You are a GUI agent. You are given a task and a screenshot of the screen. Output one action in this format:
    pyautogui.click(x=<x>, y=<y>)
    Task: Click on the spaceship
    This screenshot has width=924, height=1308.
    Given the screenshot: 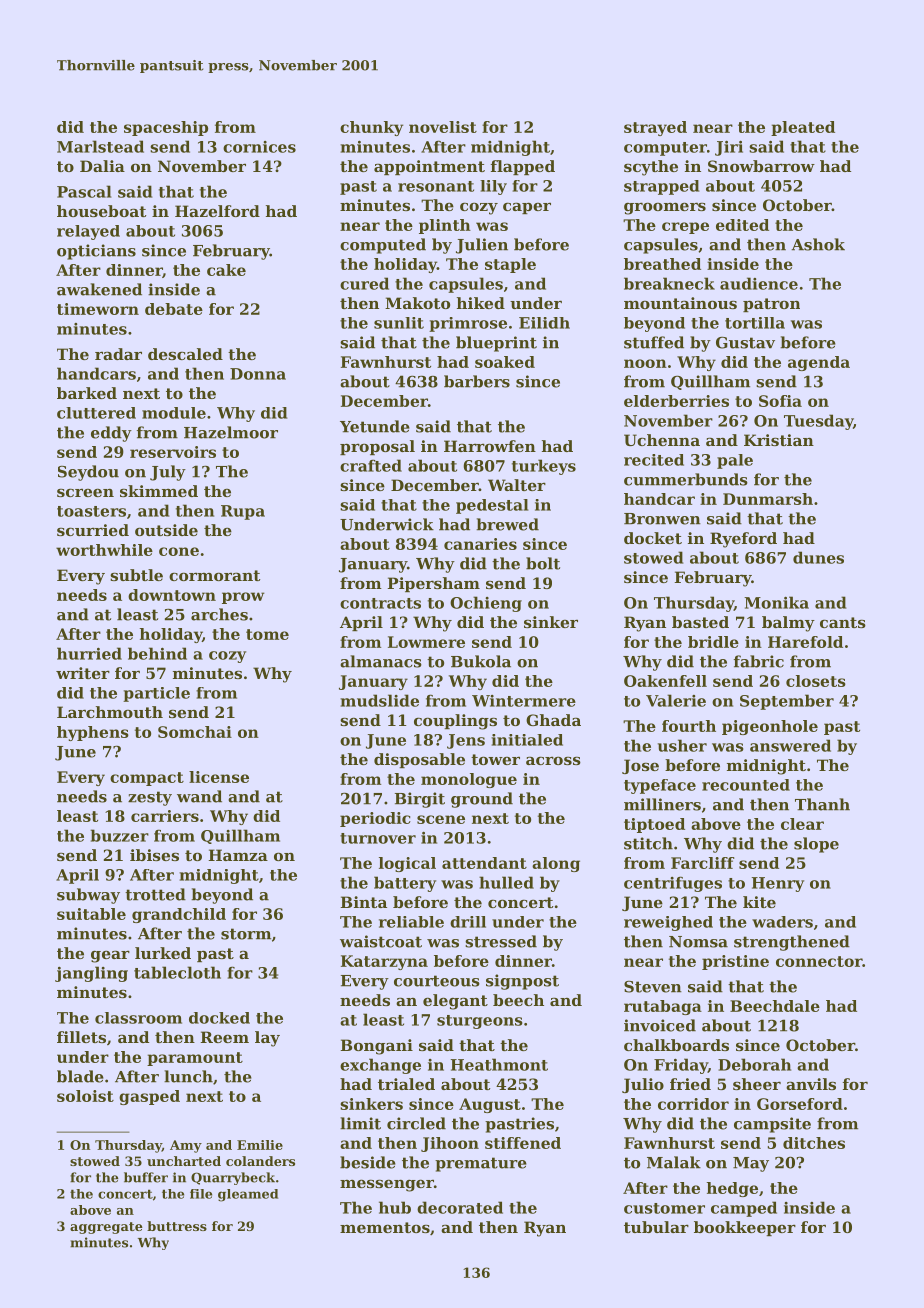 What is the action you would take?
    pyautogui.click(x=166, y=128)
